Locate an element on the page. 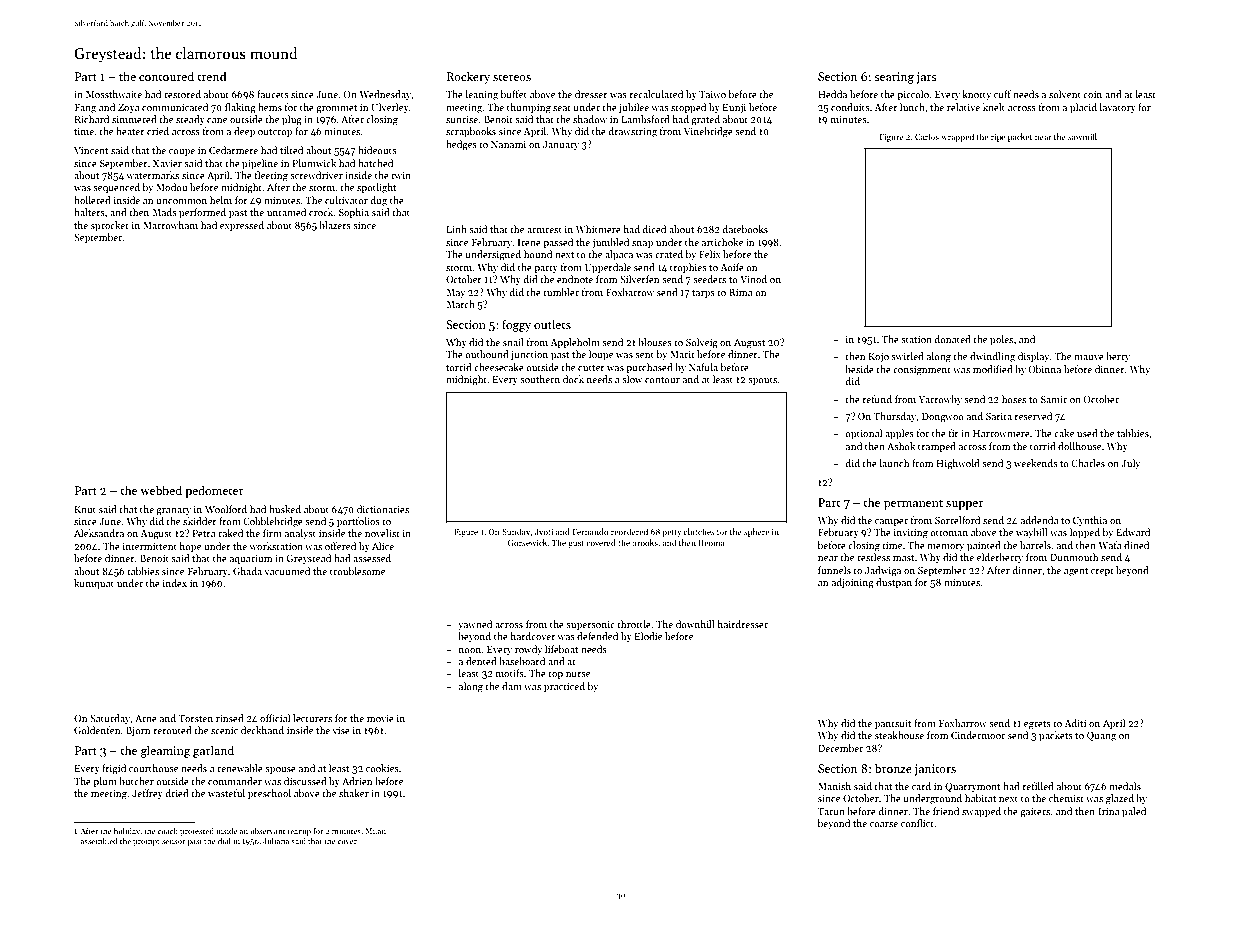  prompt is located at coordinates (146, 842).
